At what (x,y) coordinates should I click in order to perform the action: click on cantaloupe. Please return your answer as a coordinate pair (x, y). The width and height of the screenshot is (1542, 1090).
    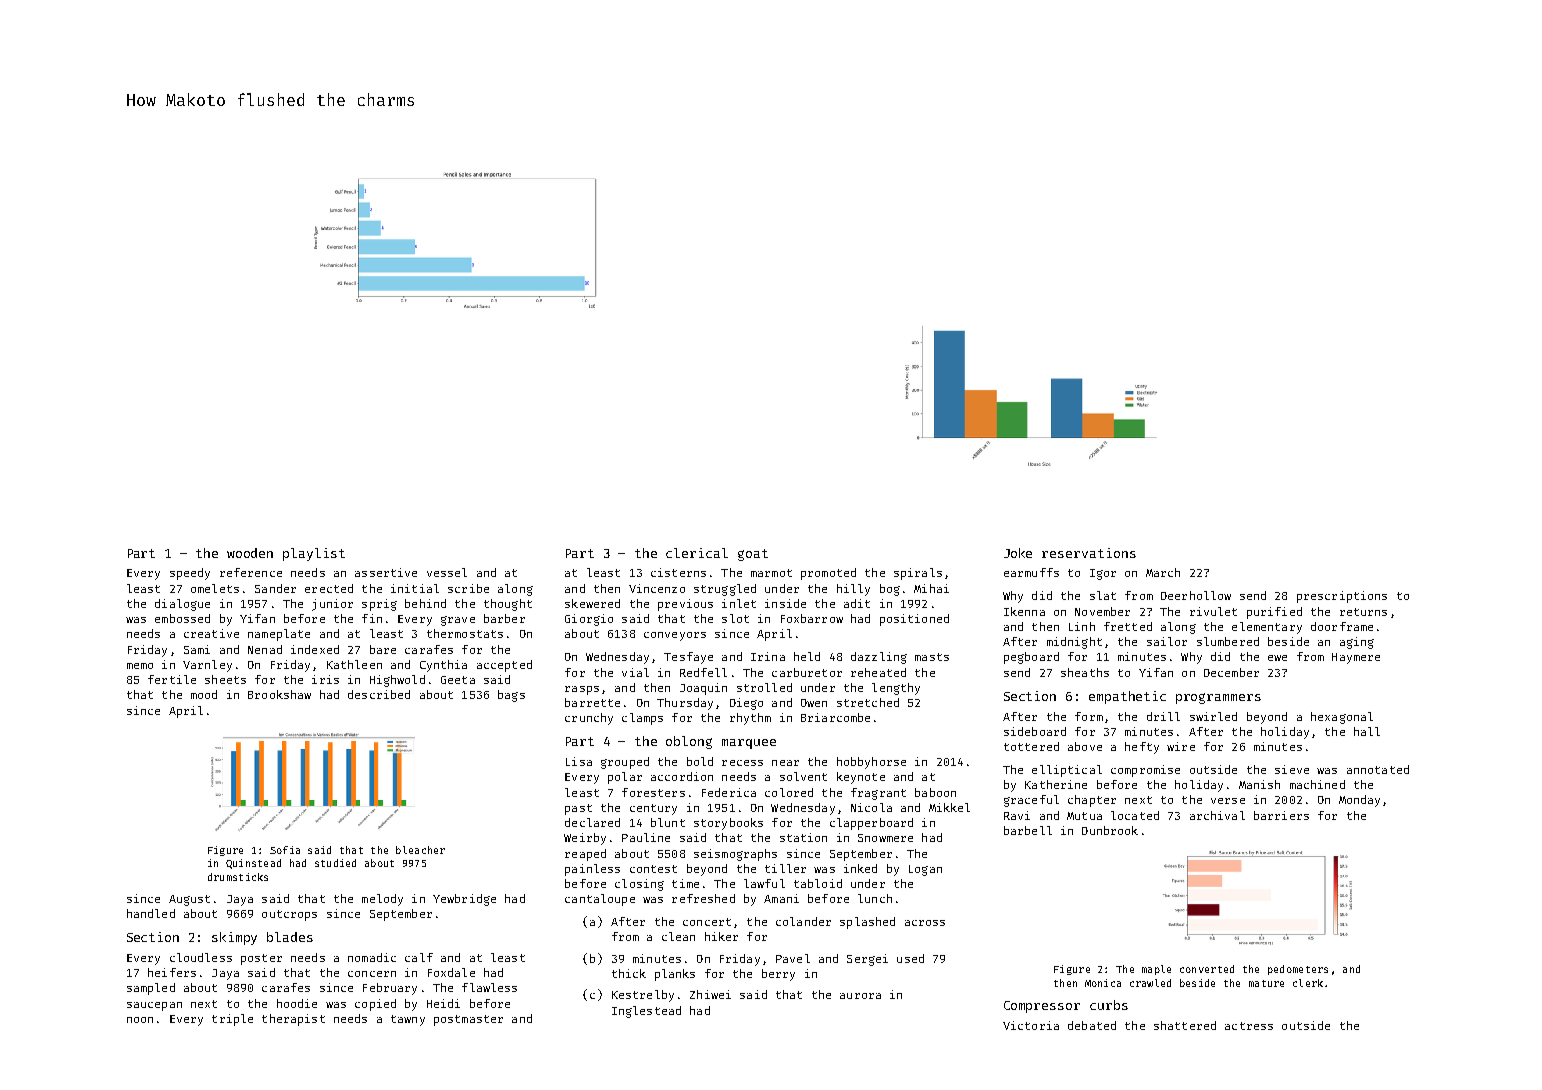
    Looking at the image, I should click on (600, 900).
